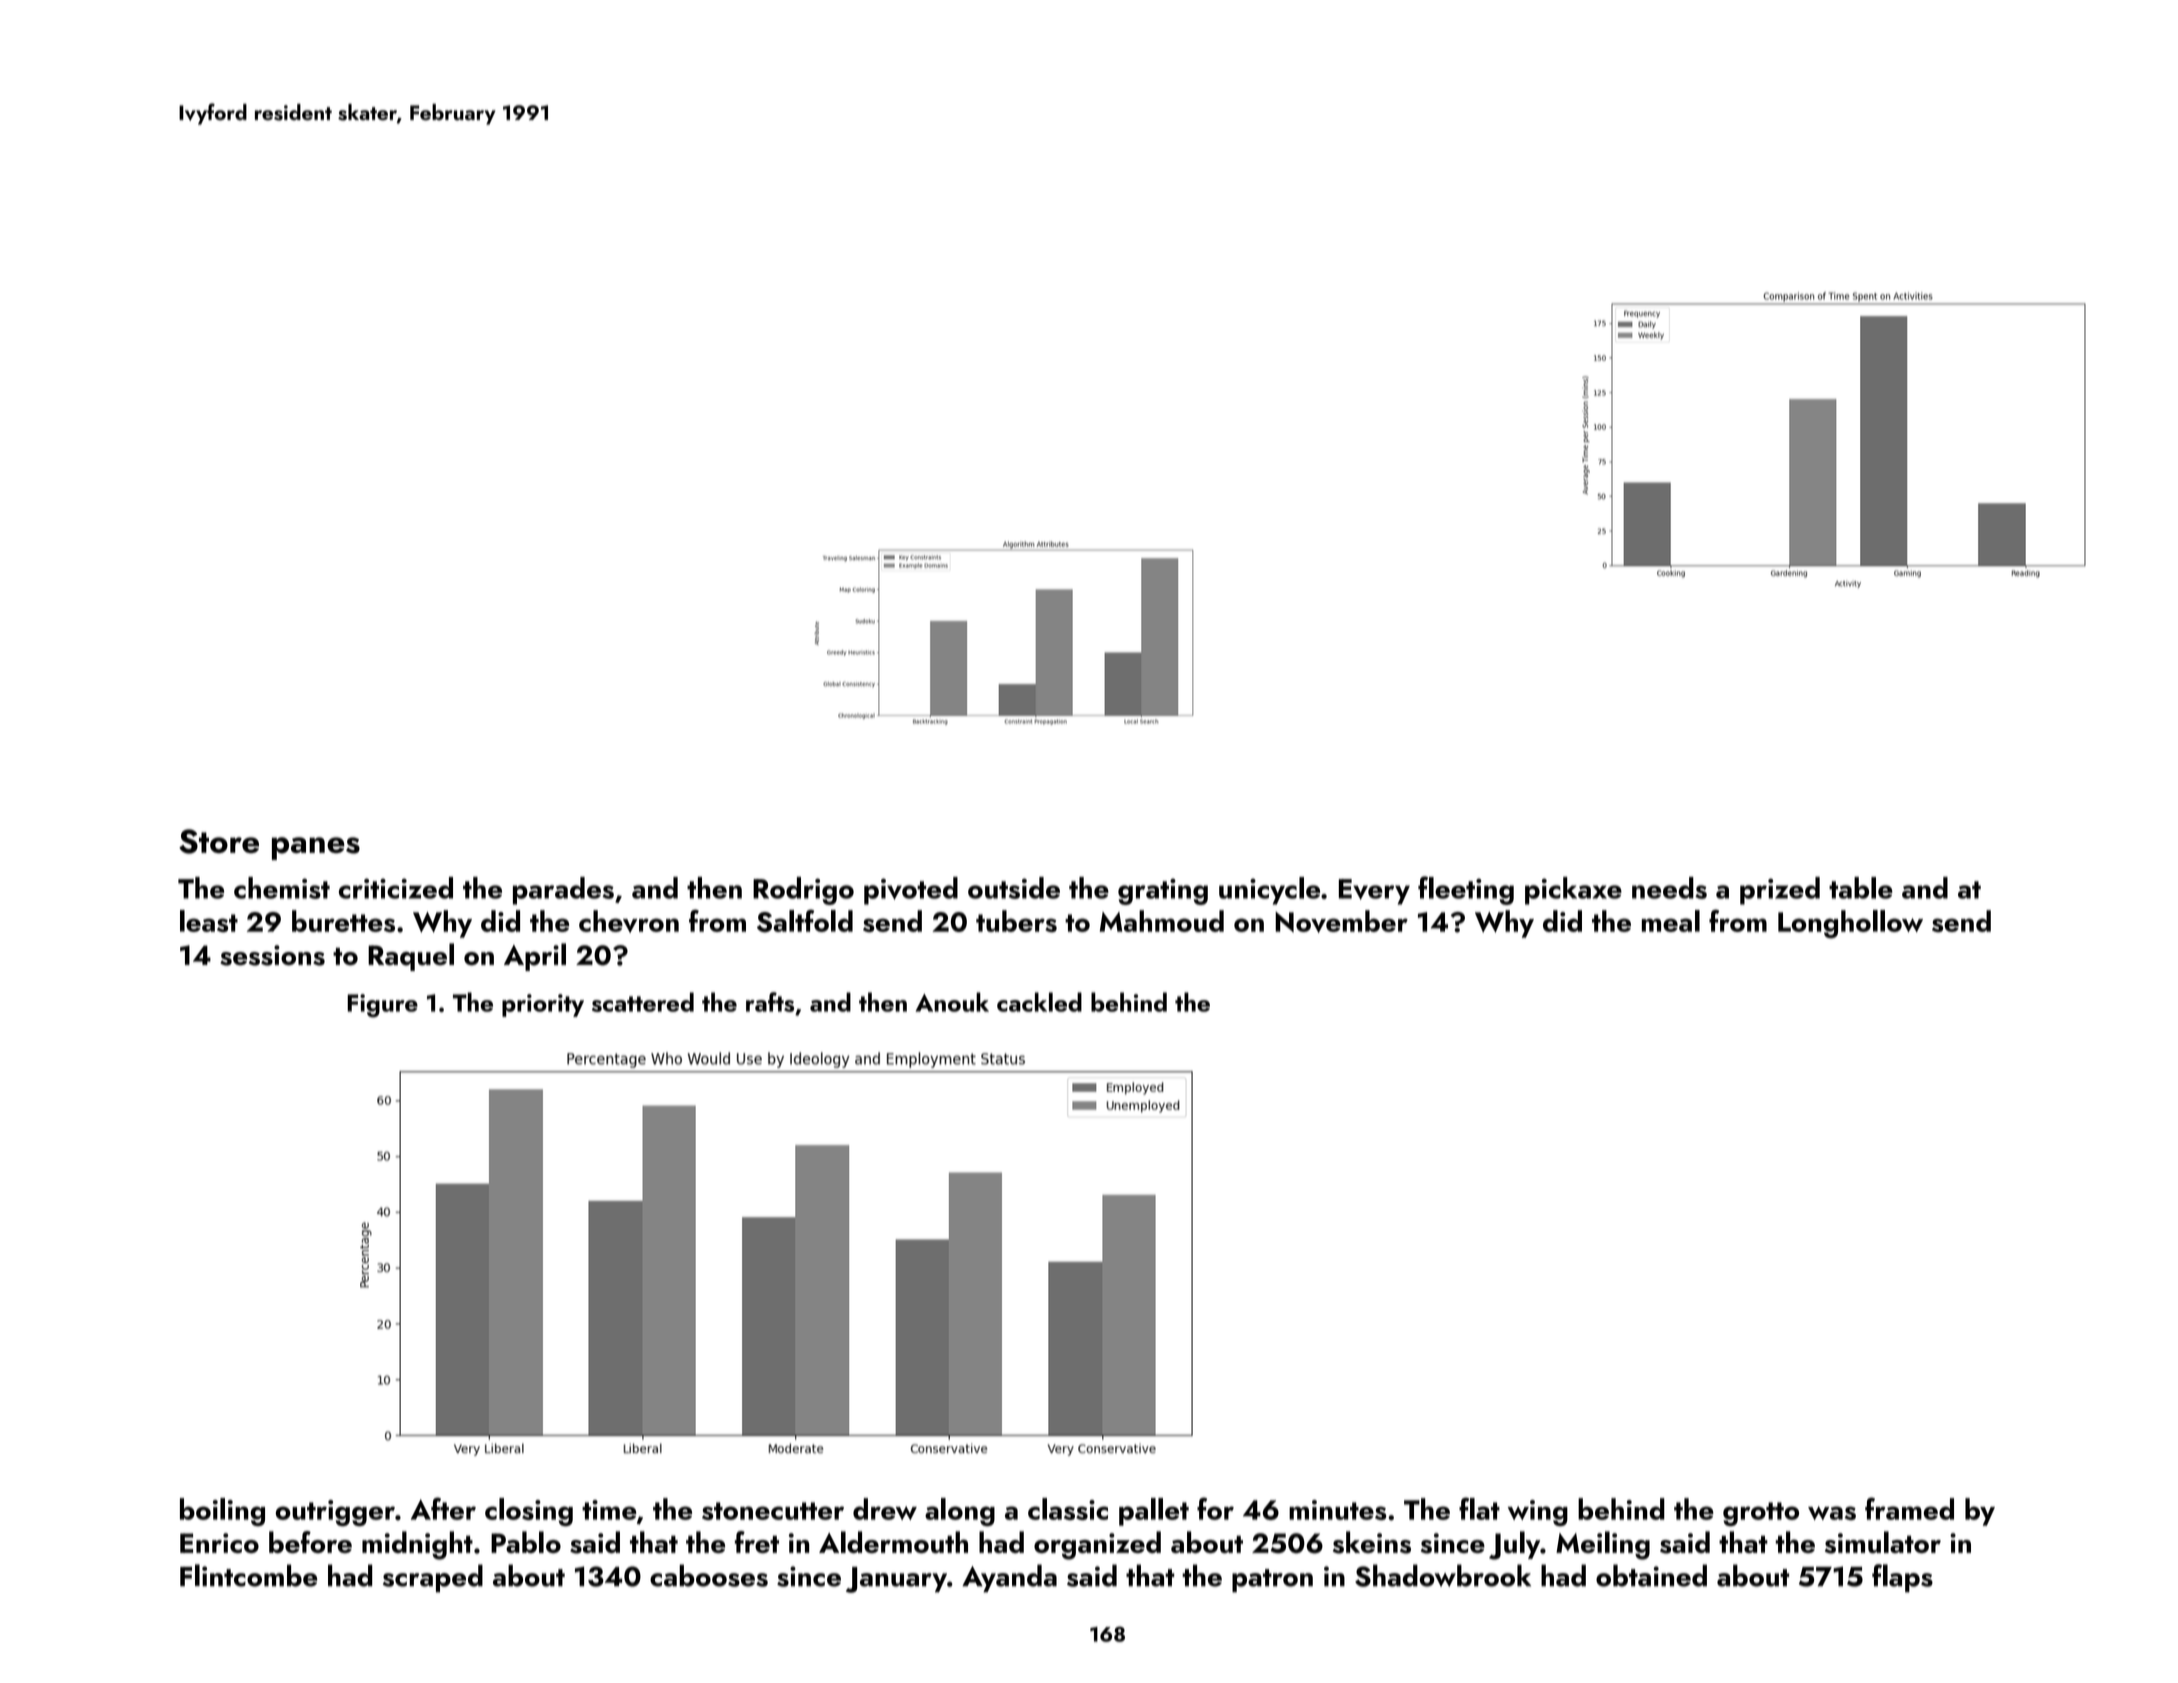 The width and height of the page is (2178, 1683). What do you see at coordinates (1039, 1002) in the page?
I see `cackled` at bounding box center [1039, 1002].
